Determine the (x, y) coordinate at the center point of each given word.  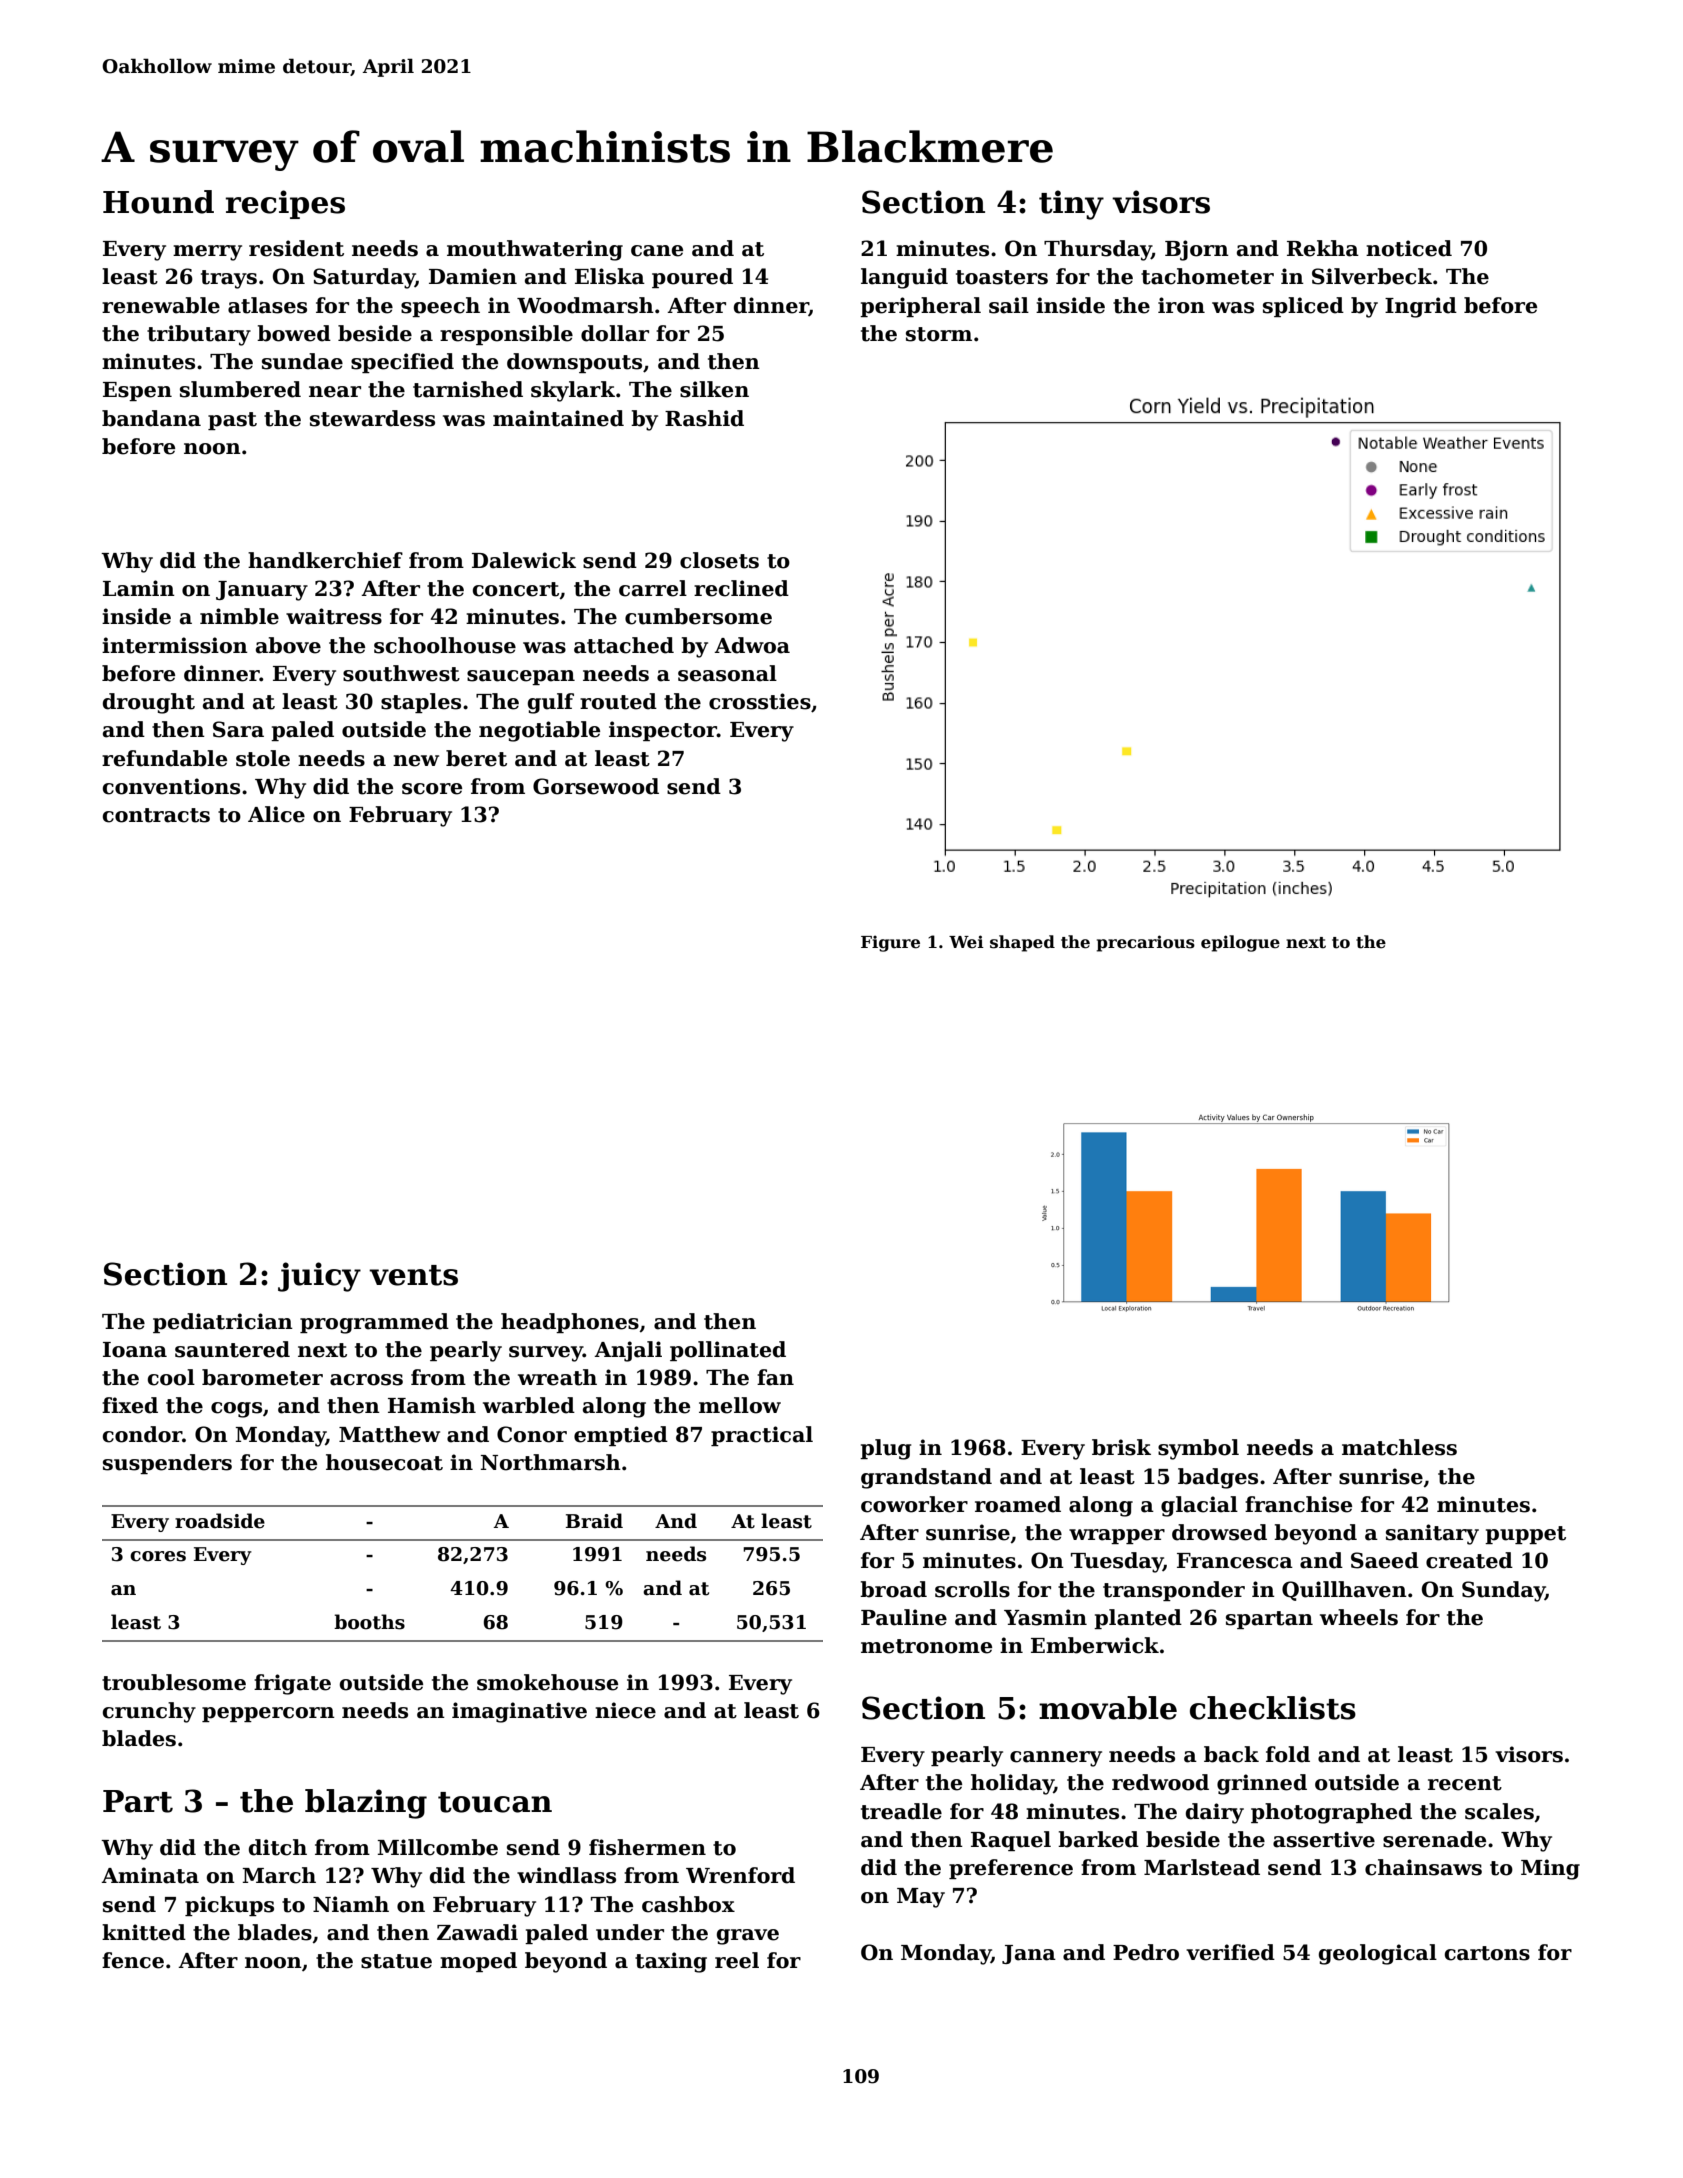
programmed (374, 1323)
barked (1098, 1839)
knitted (144, 1932)
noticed (1409, 248)
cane (657, 251)
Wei (966, 942)
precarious (1146, 943)
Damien (473, 276)
